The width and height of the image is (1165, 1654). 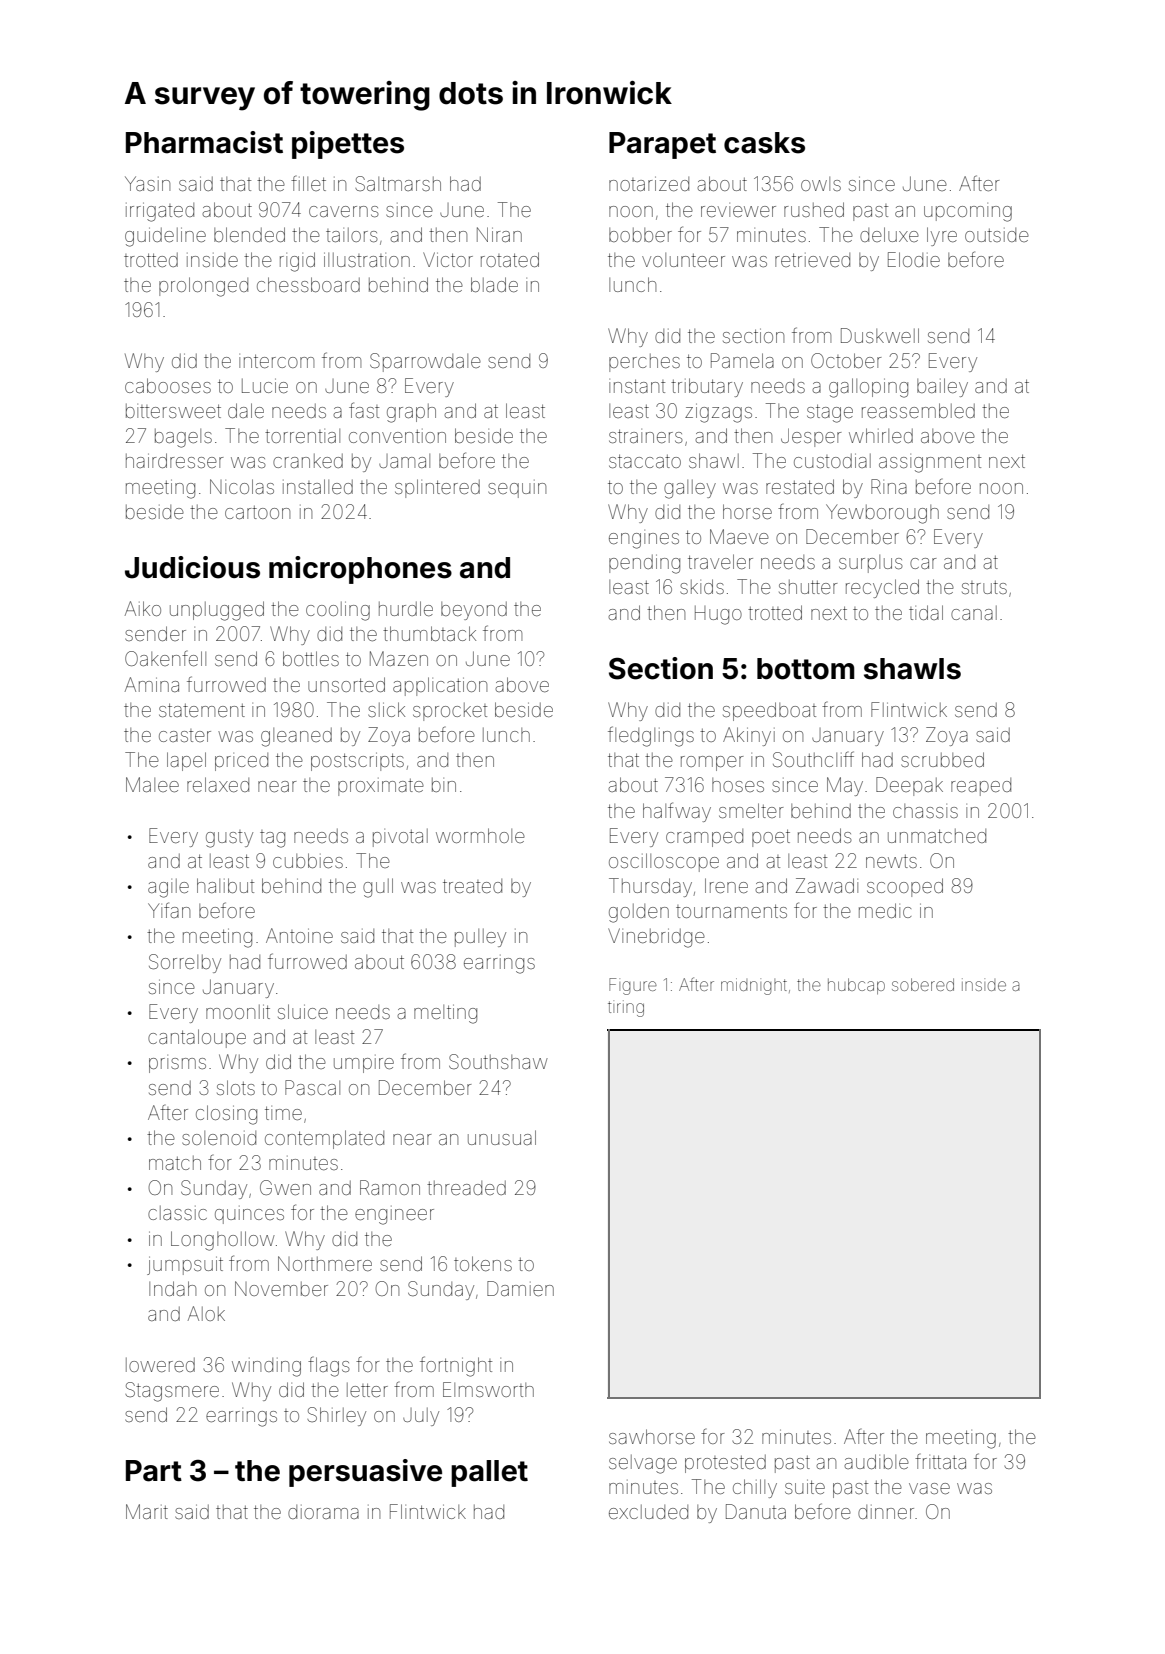 I want to click on galloping, so click(x=868, y=388).
